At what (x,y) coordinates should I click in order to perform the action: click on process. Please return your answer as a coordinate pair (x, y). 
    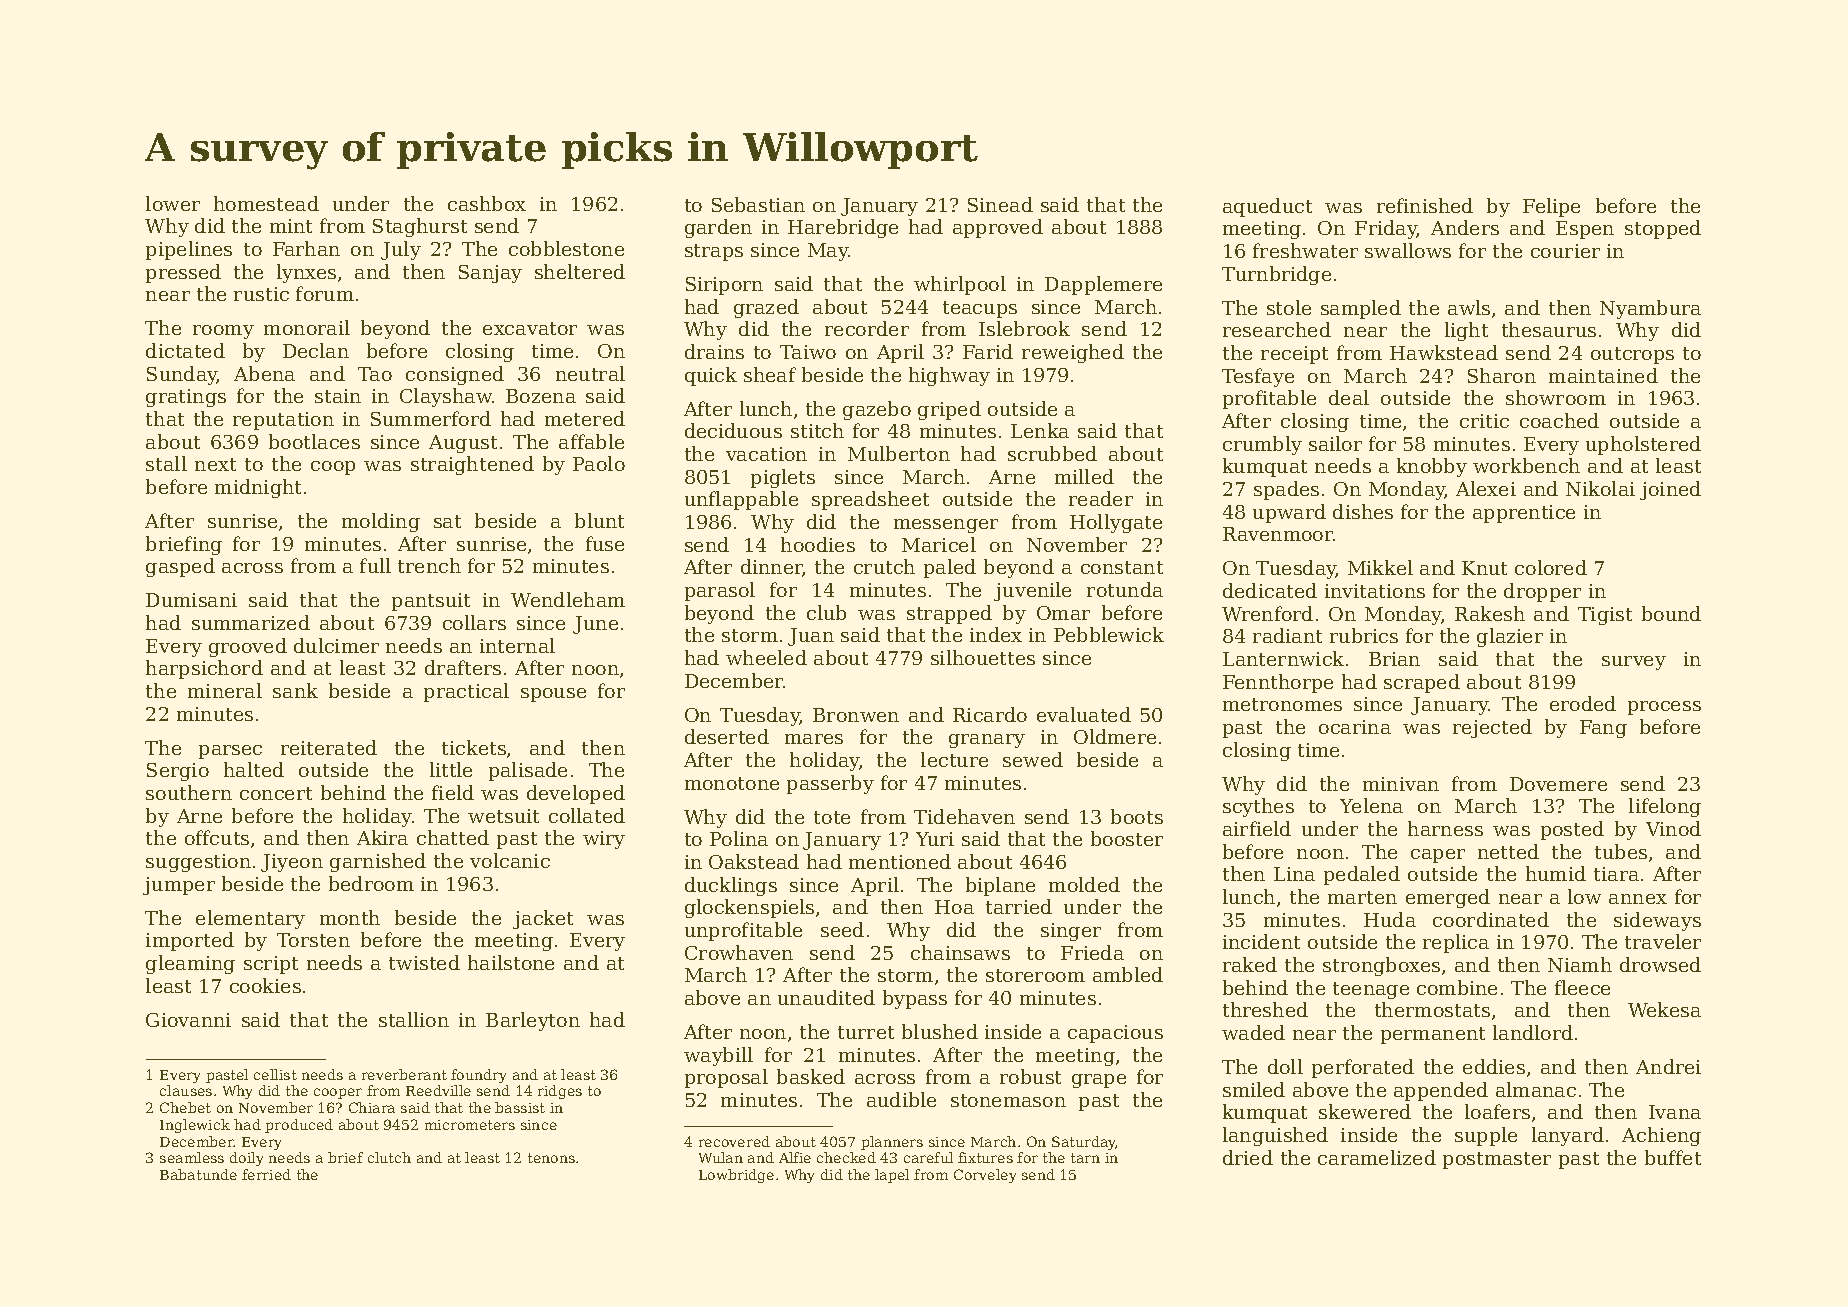
    Looking at the image, I should click on (1664, 708).
